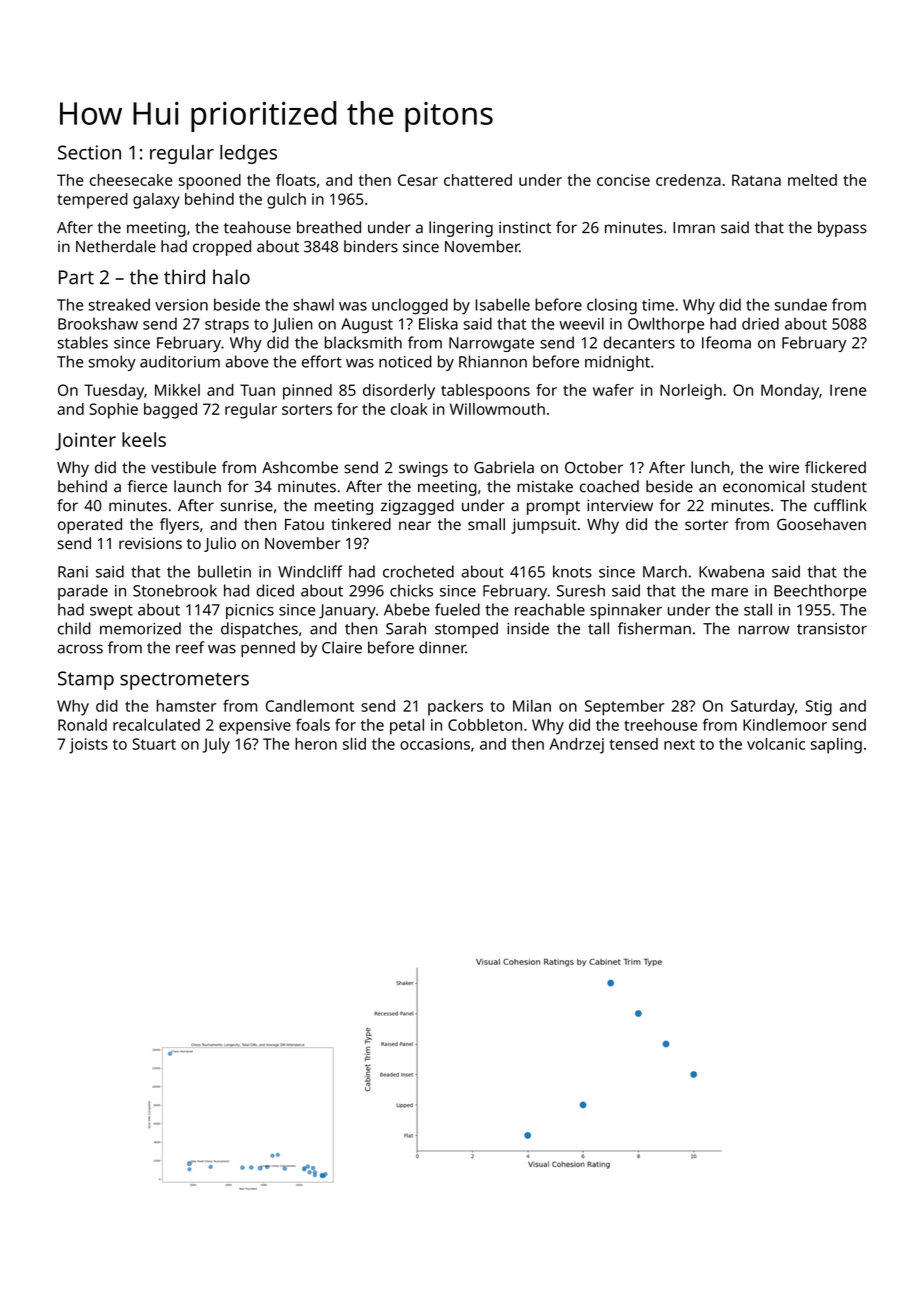 Image resolution: width=924 pixels, height=1308 pixels. I want to click on revisions, so click(150, 543).
